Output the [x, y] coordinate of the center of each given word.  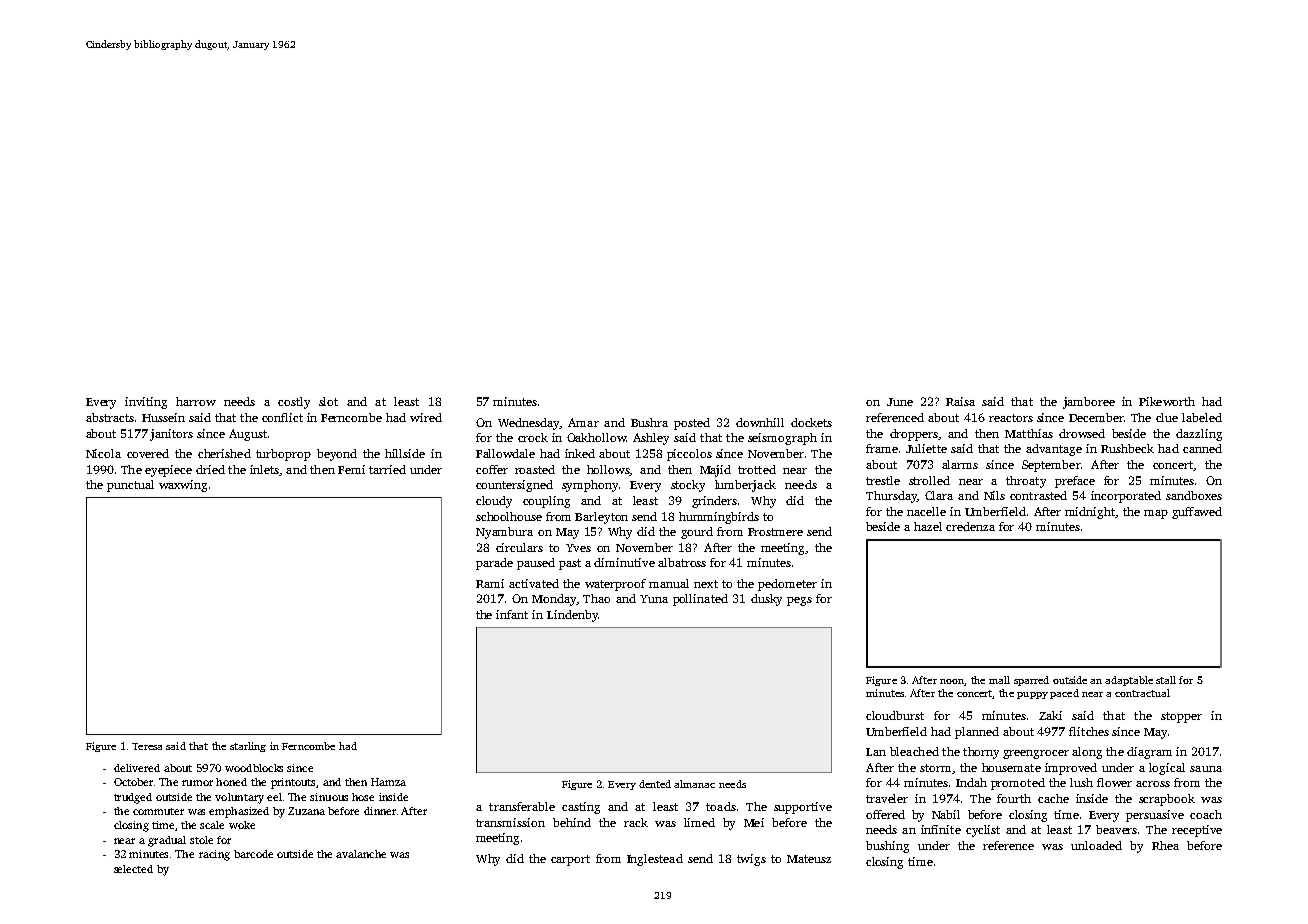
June [900, 402]
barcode [253, 854]
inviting [146, 403]
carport [570, 860]
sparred [1031, 681]
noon [952, 681]
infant [512, 614]
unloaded [1096, 845]
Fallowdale [505, 453]
